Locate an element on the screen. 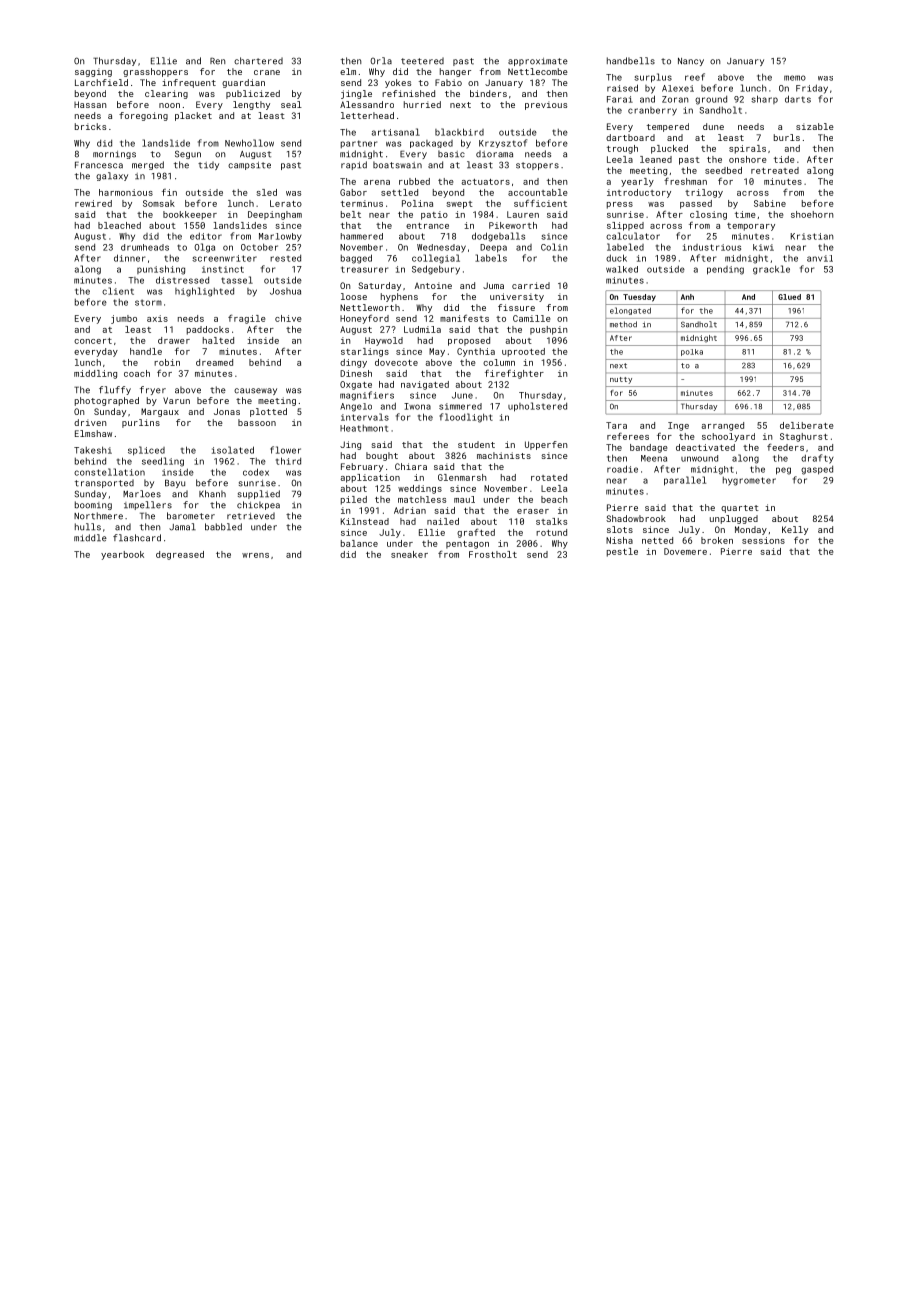 This screenshot has height=1316, width=908. clearing is located at coordinates (166, 94).
